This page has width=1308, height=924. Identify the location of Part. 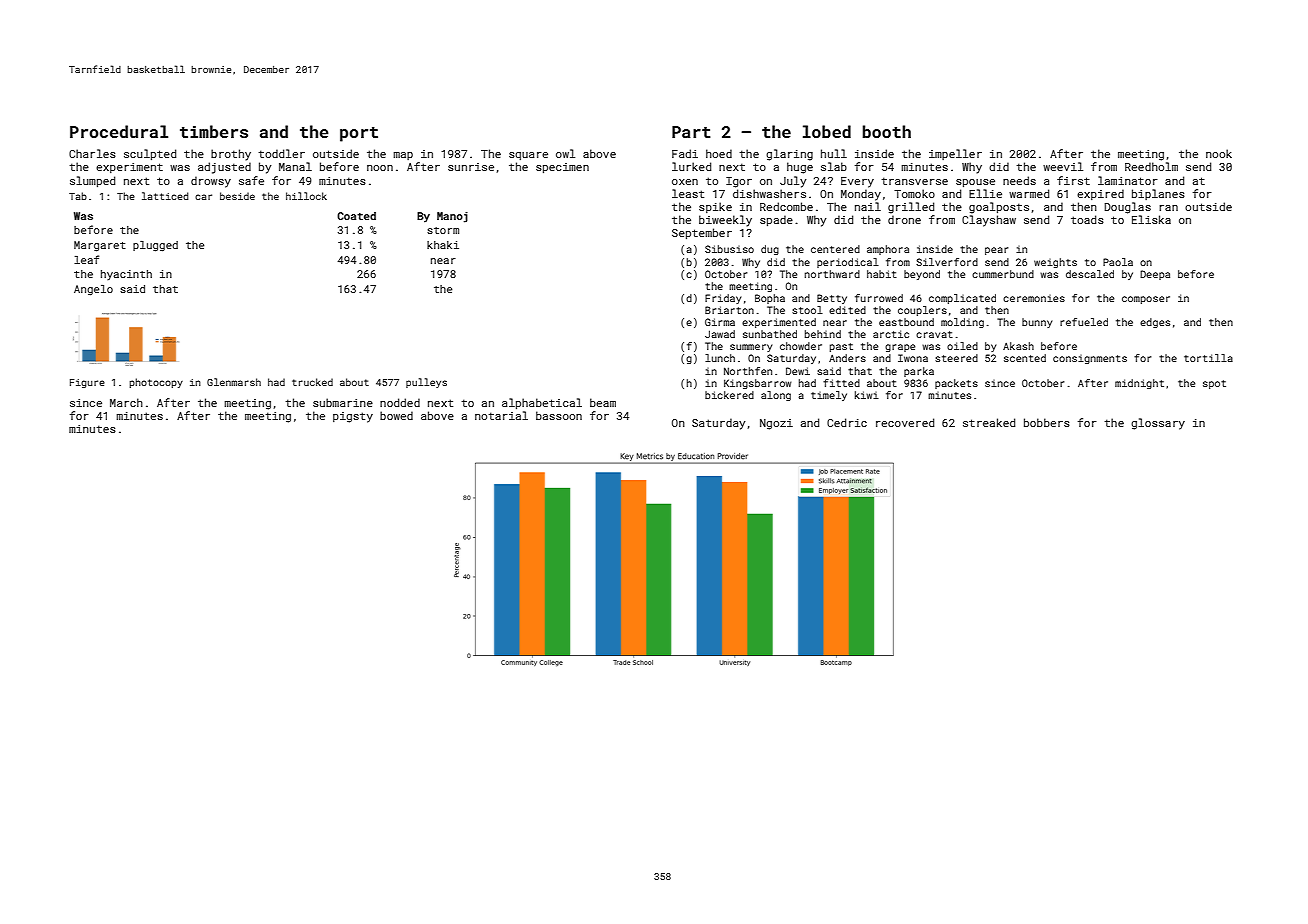
(691, 132).
